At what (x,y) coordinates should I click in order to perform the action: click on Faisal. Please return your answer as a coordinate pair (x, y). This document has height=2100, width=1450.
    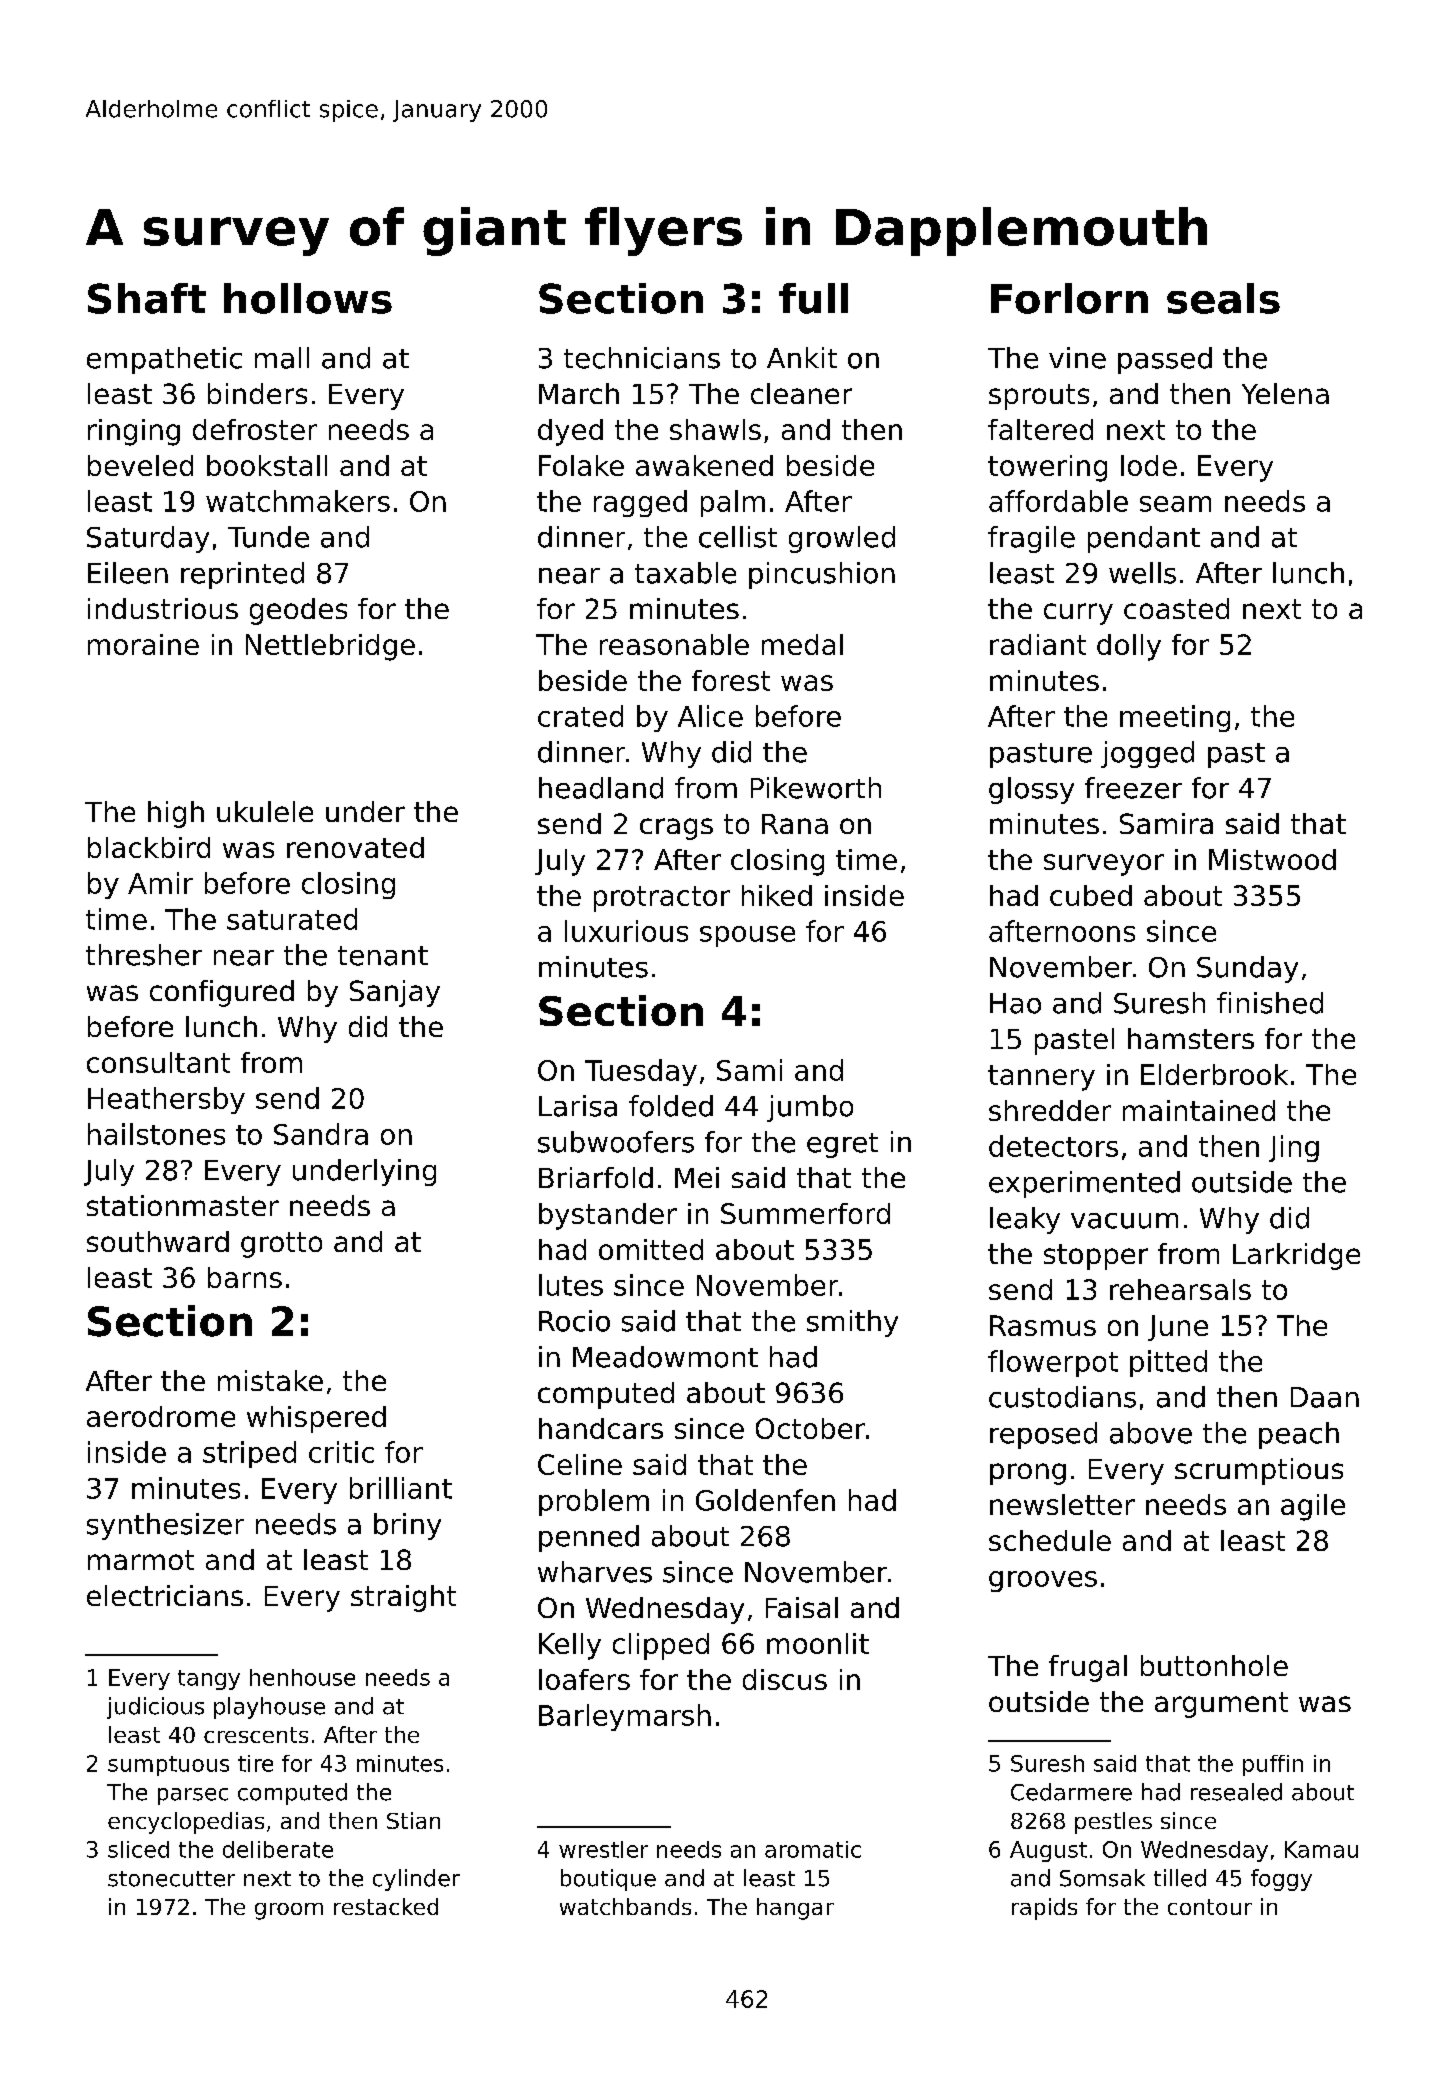
    Looking at the image, I should click on (802, 1607).
